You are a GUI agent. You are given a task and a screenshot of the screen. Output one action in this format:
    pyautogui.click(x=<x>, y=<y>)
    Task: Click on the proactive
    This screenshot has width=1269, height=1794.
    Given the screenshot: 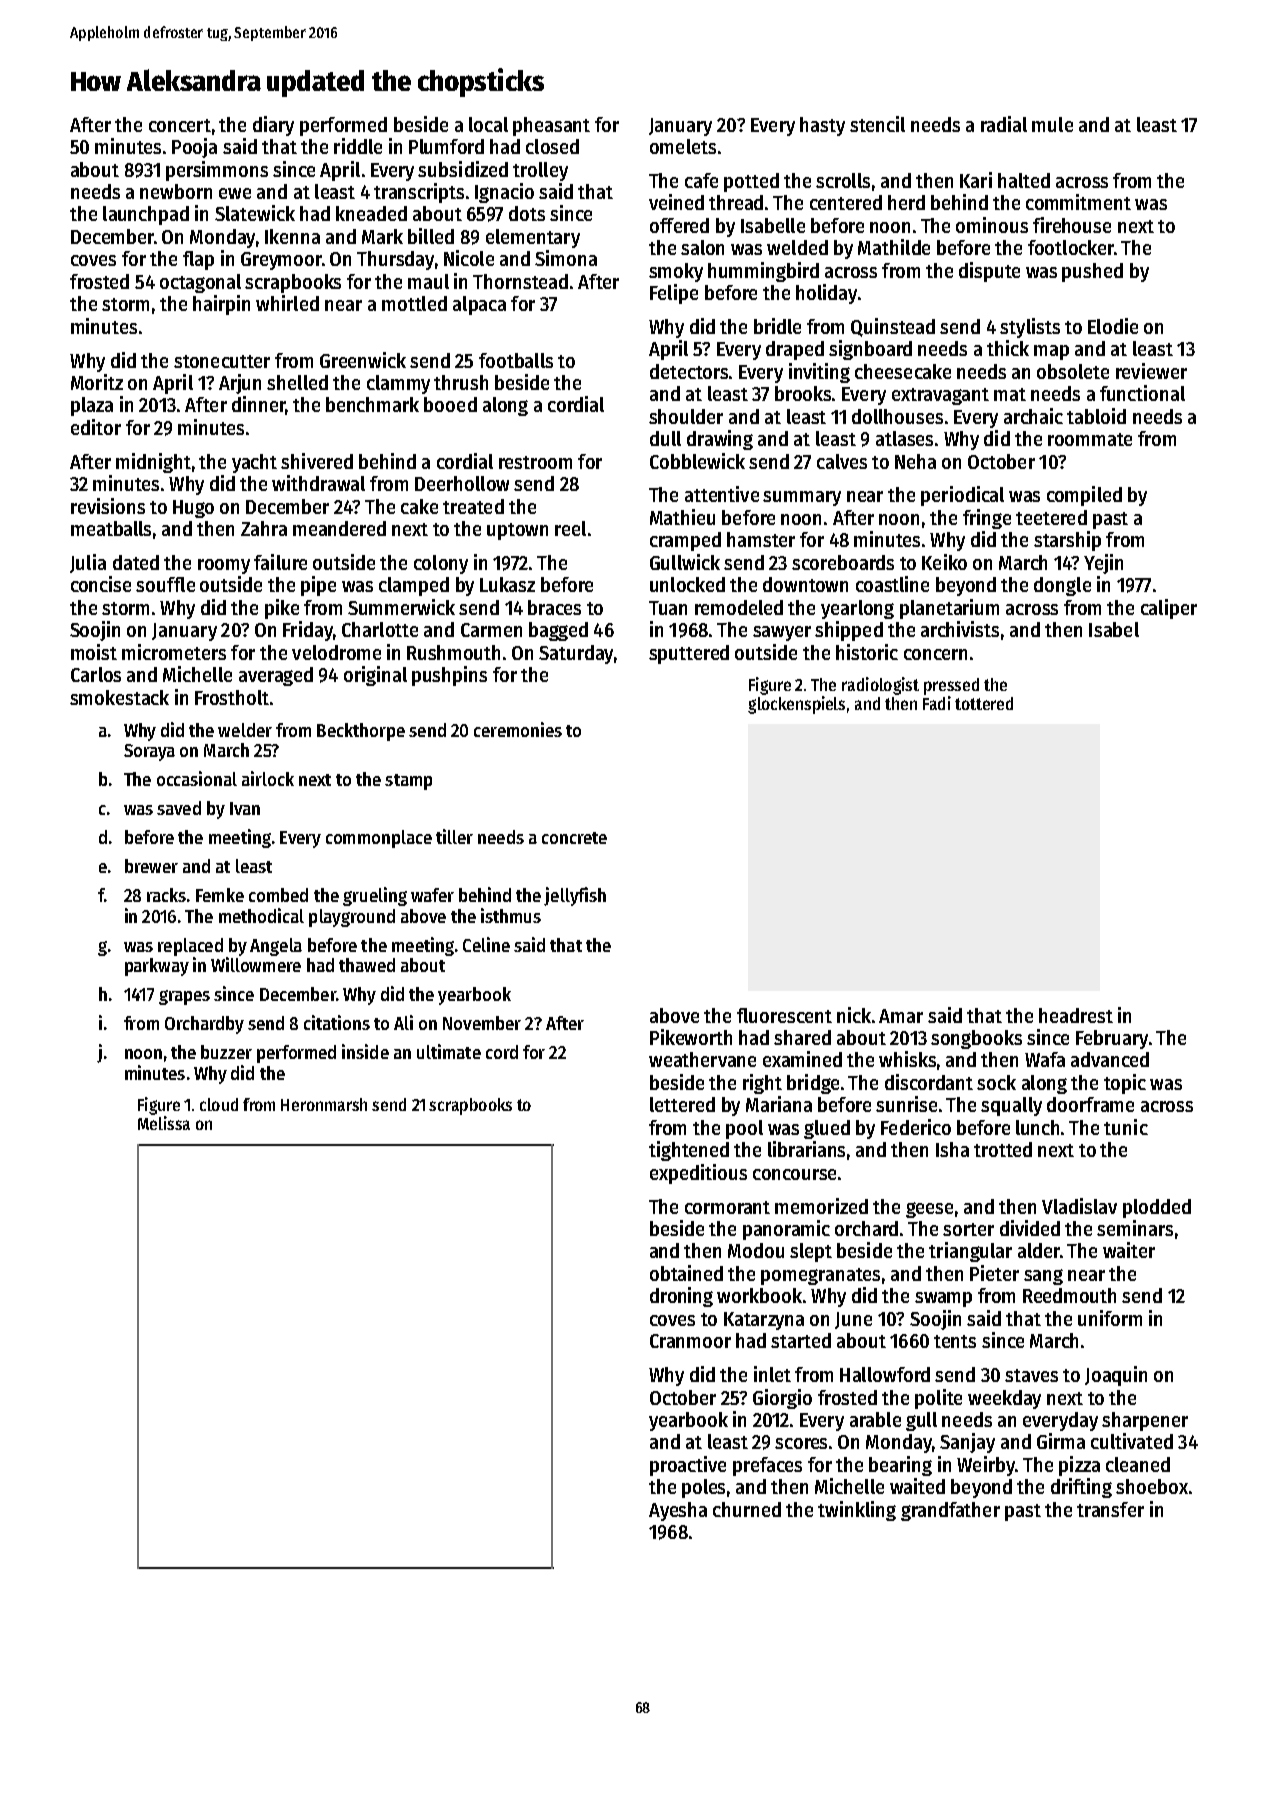 What is the action you would take?
    pyautogui.click(x=688, y=1466)
